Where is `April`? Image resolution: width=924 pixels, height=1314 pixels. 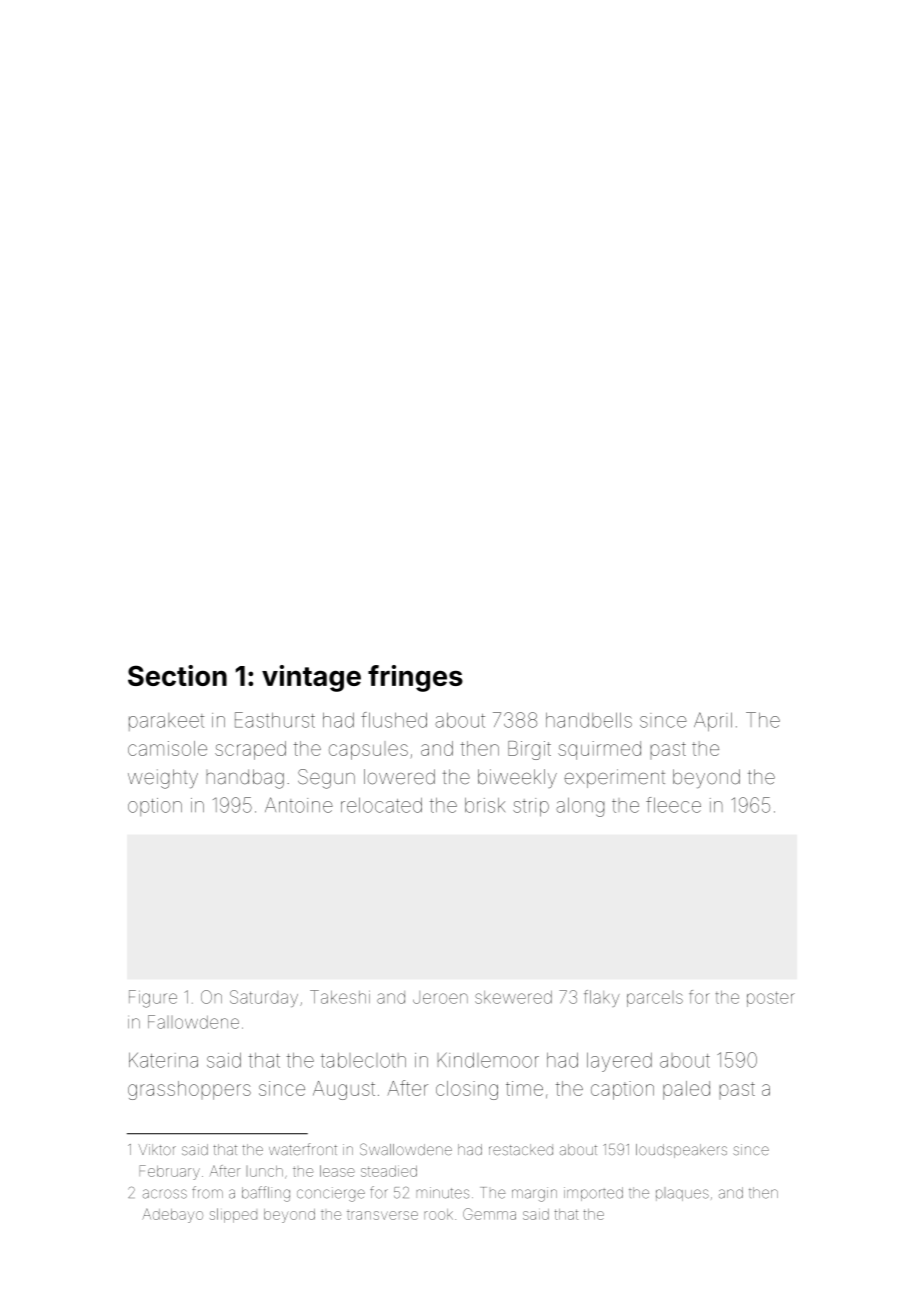 April is located at coordinates (713, 721).
